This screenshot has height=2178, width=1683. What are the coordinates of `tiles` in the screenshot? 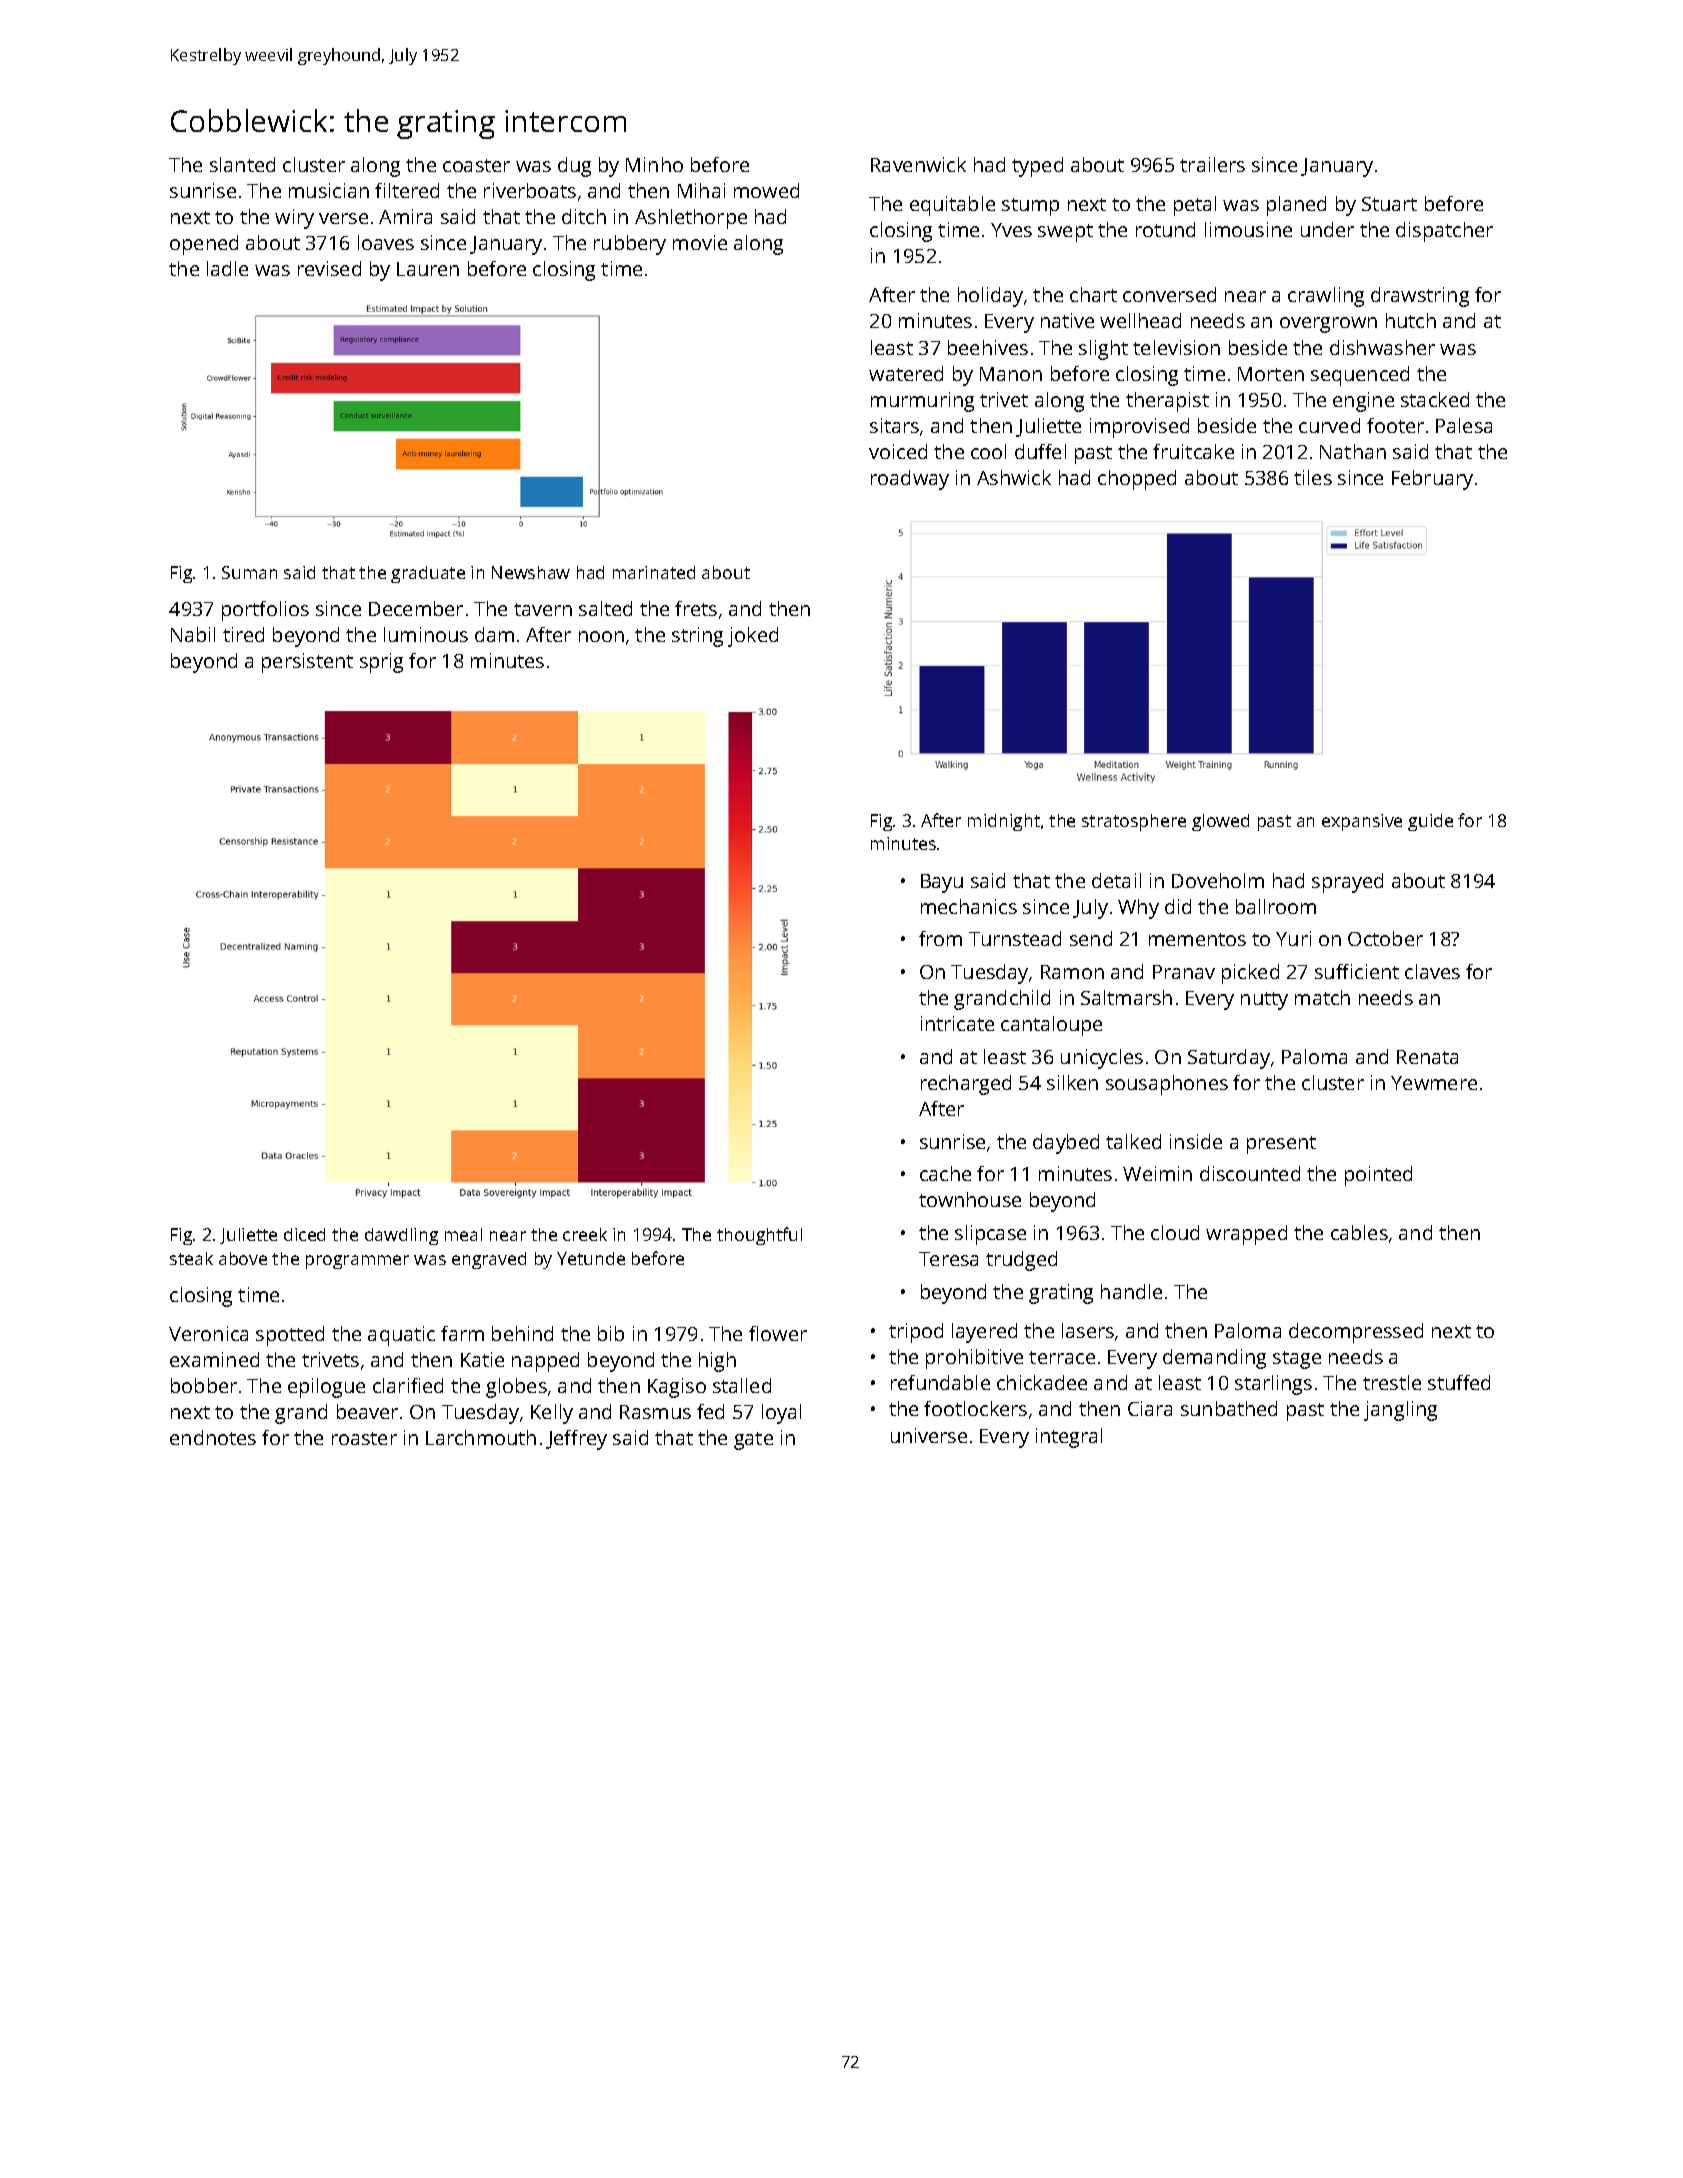 It's located at (1313, 477).
